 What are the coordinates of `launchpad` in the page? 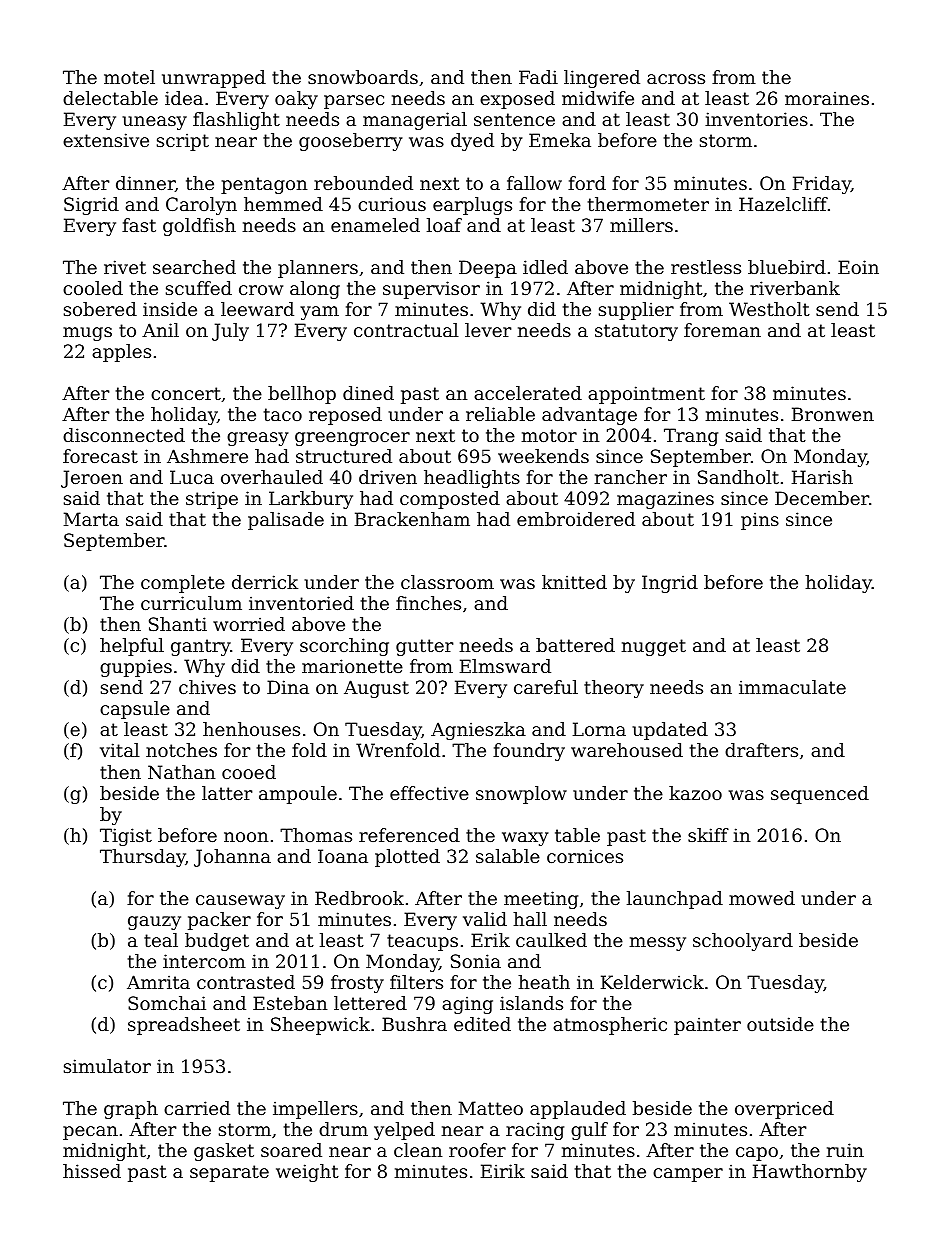 It's located at (675, 900).
